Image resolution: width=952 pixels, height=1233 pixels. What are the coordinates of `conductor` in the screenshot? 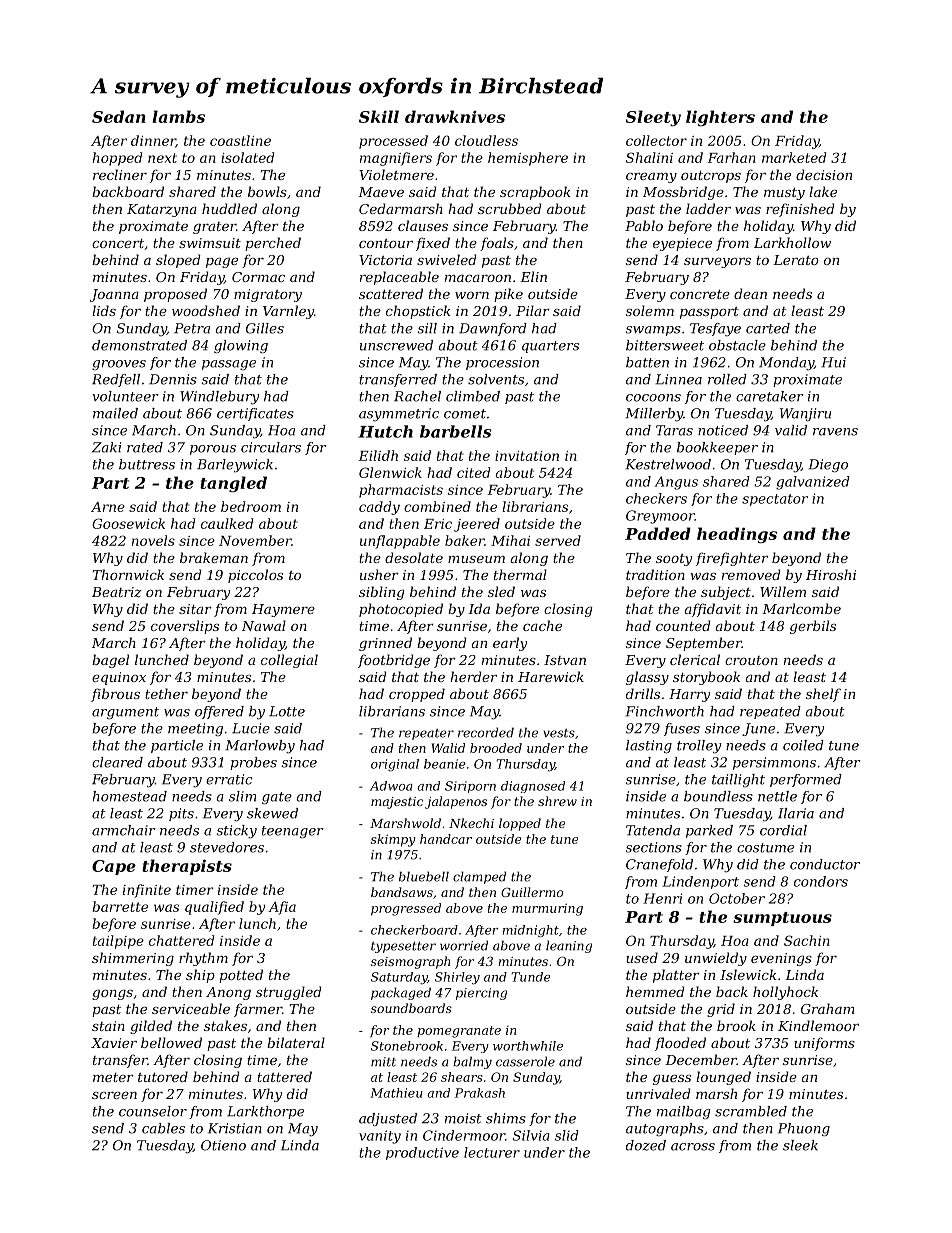 It's located at (825, 864).
